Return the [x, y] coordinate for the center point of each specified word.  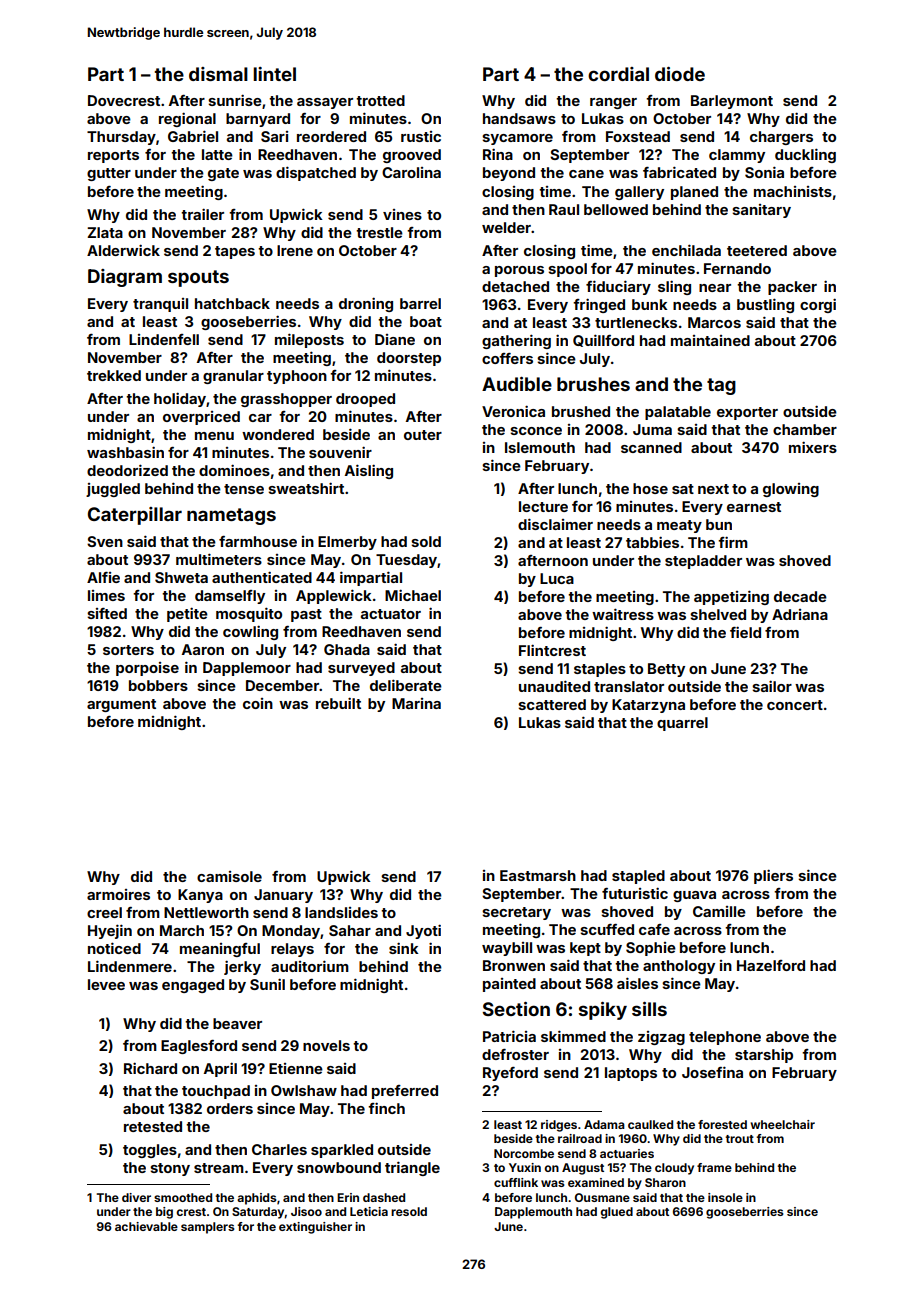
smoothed [183, 1197]
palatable [678, 413]
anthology [679, 967]
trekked [114, 375]
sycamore [517, 139]
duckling [805, 155]
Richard [150, 1068]
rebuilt [338, 703]
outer [423, 435]
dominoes [234, 470]
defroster [515, 1054]
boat [426, 321]
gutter [109, 174]
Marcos [714, 322]
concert [795, 705]
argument [121, 705]
